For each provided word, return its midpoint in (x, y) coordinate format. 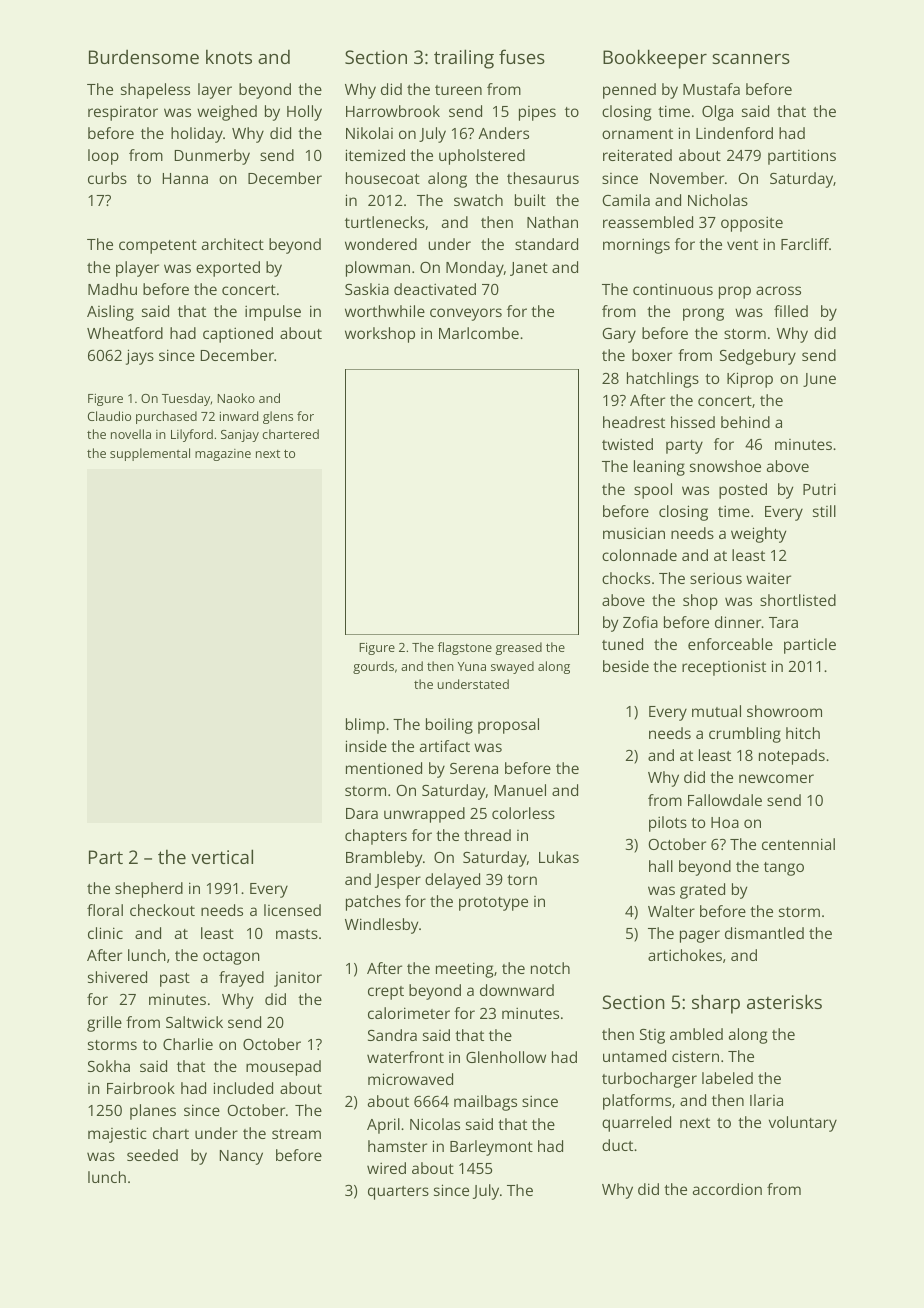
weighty (758, 535)
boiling (449, 726)
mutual (716, 711)
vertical (222, 856)
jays (140, 357)
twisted (627, 444)
